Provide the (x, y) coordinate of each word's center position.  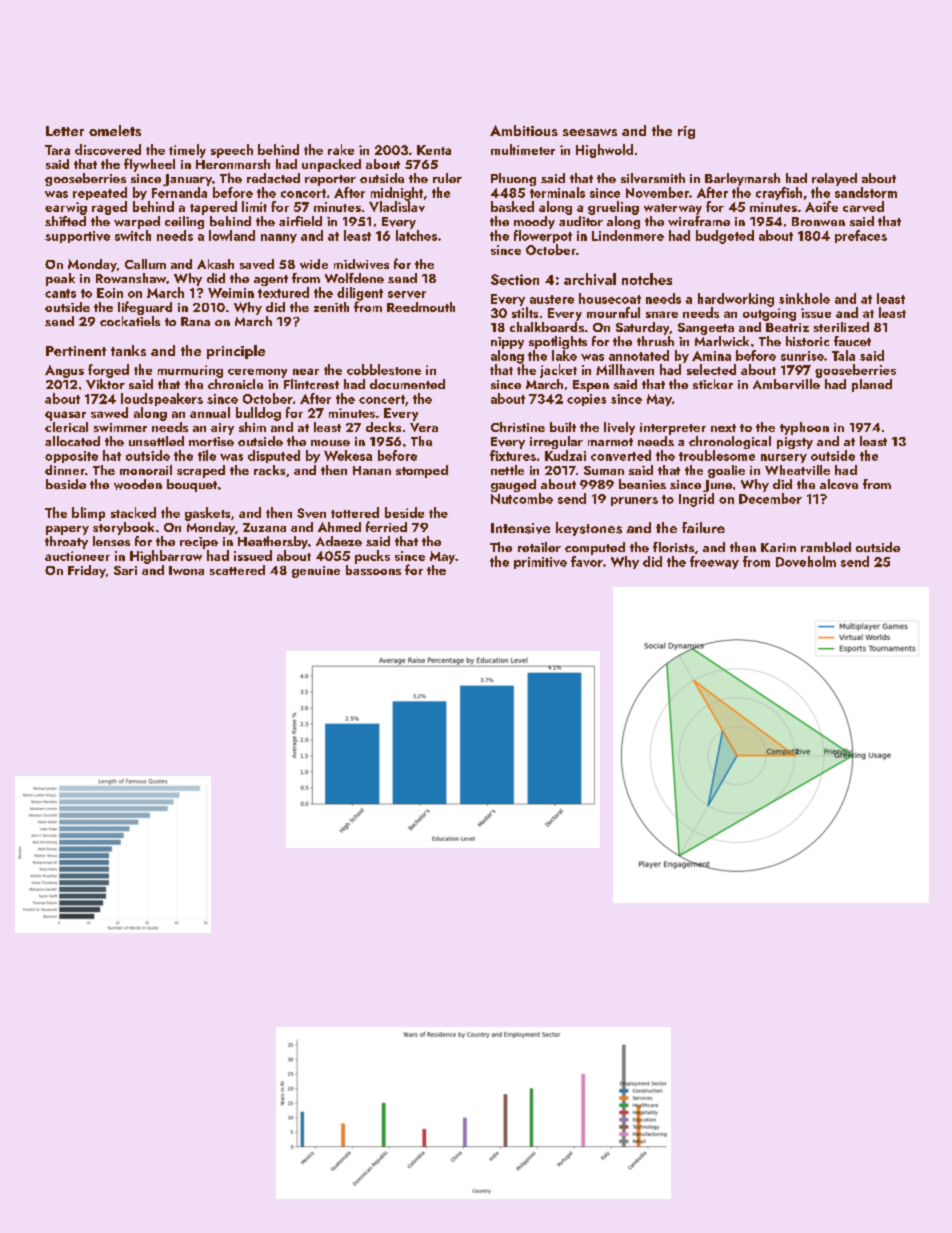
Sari (125, 570)
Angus (64, 371)
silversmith (653, 178)
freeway (714, 562)
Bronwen (818, 221)
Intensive (520, 528)
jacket (558, 371)
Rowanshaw (131, 278)
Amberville (786, 384)
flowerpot (543, 236)
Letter (65, 131)
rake (341, 149)
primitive (540, 563)
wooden (138, 484)
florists (673, 547)
